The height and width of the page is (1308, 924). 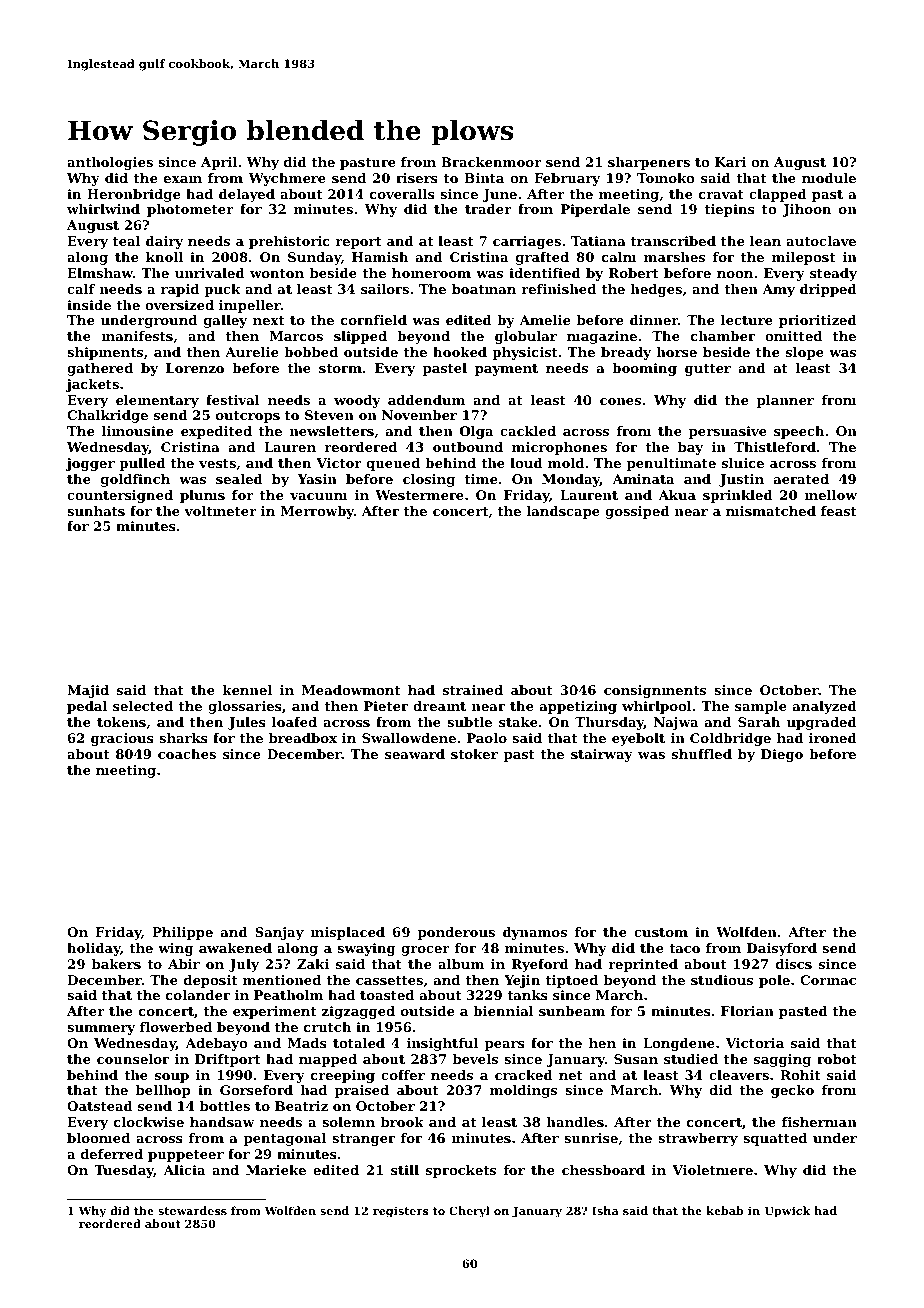 I want to click on Driftport, so click(x=228, y=1060).
